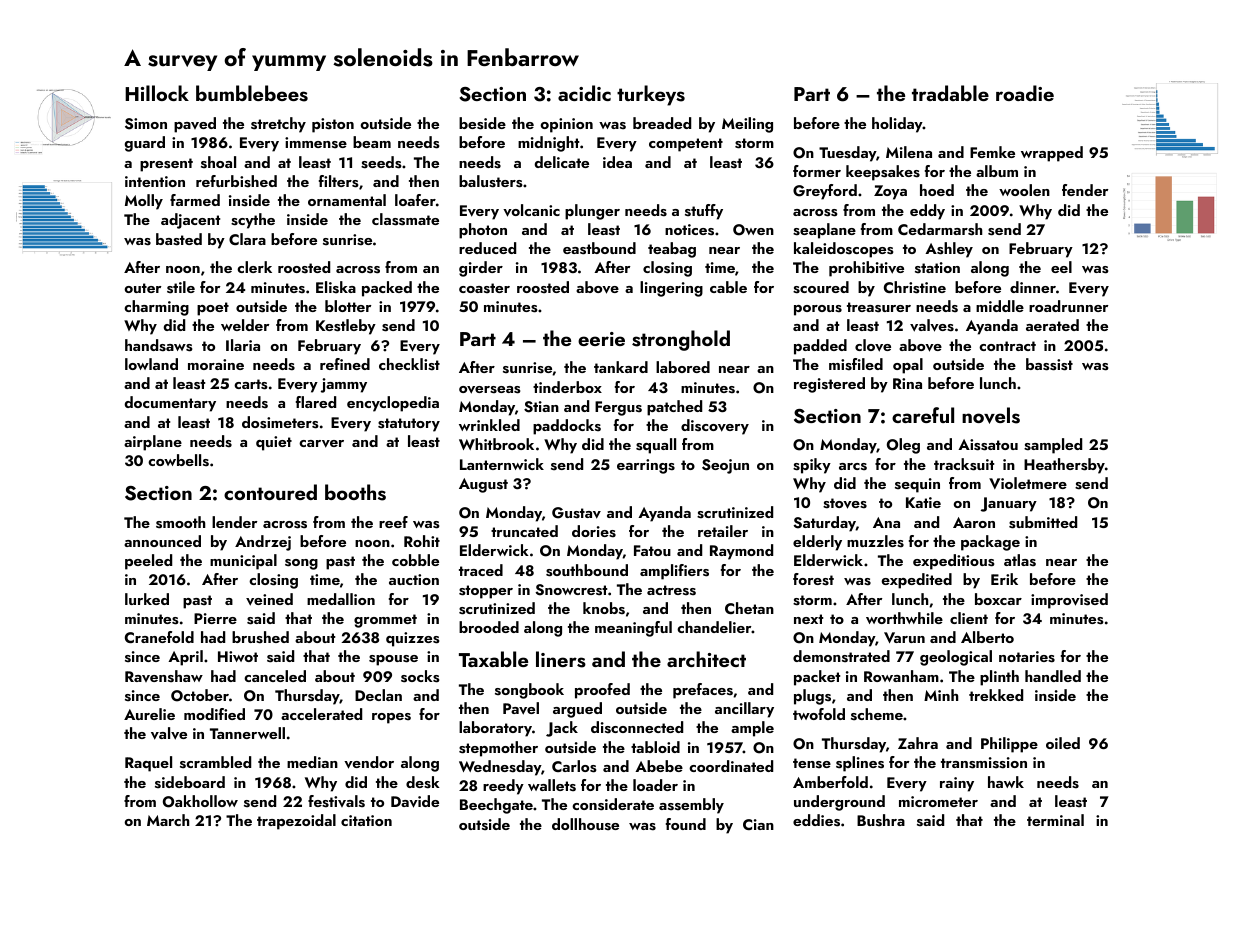  Describe the element at coordinates (584, 93) in the document. I see `acidic` at that location.
